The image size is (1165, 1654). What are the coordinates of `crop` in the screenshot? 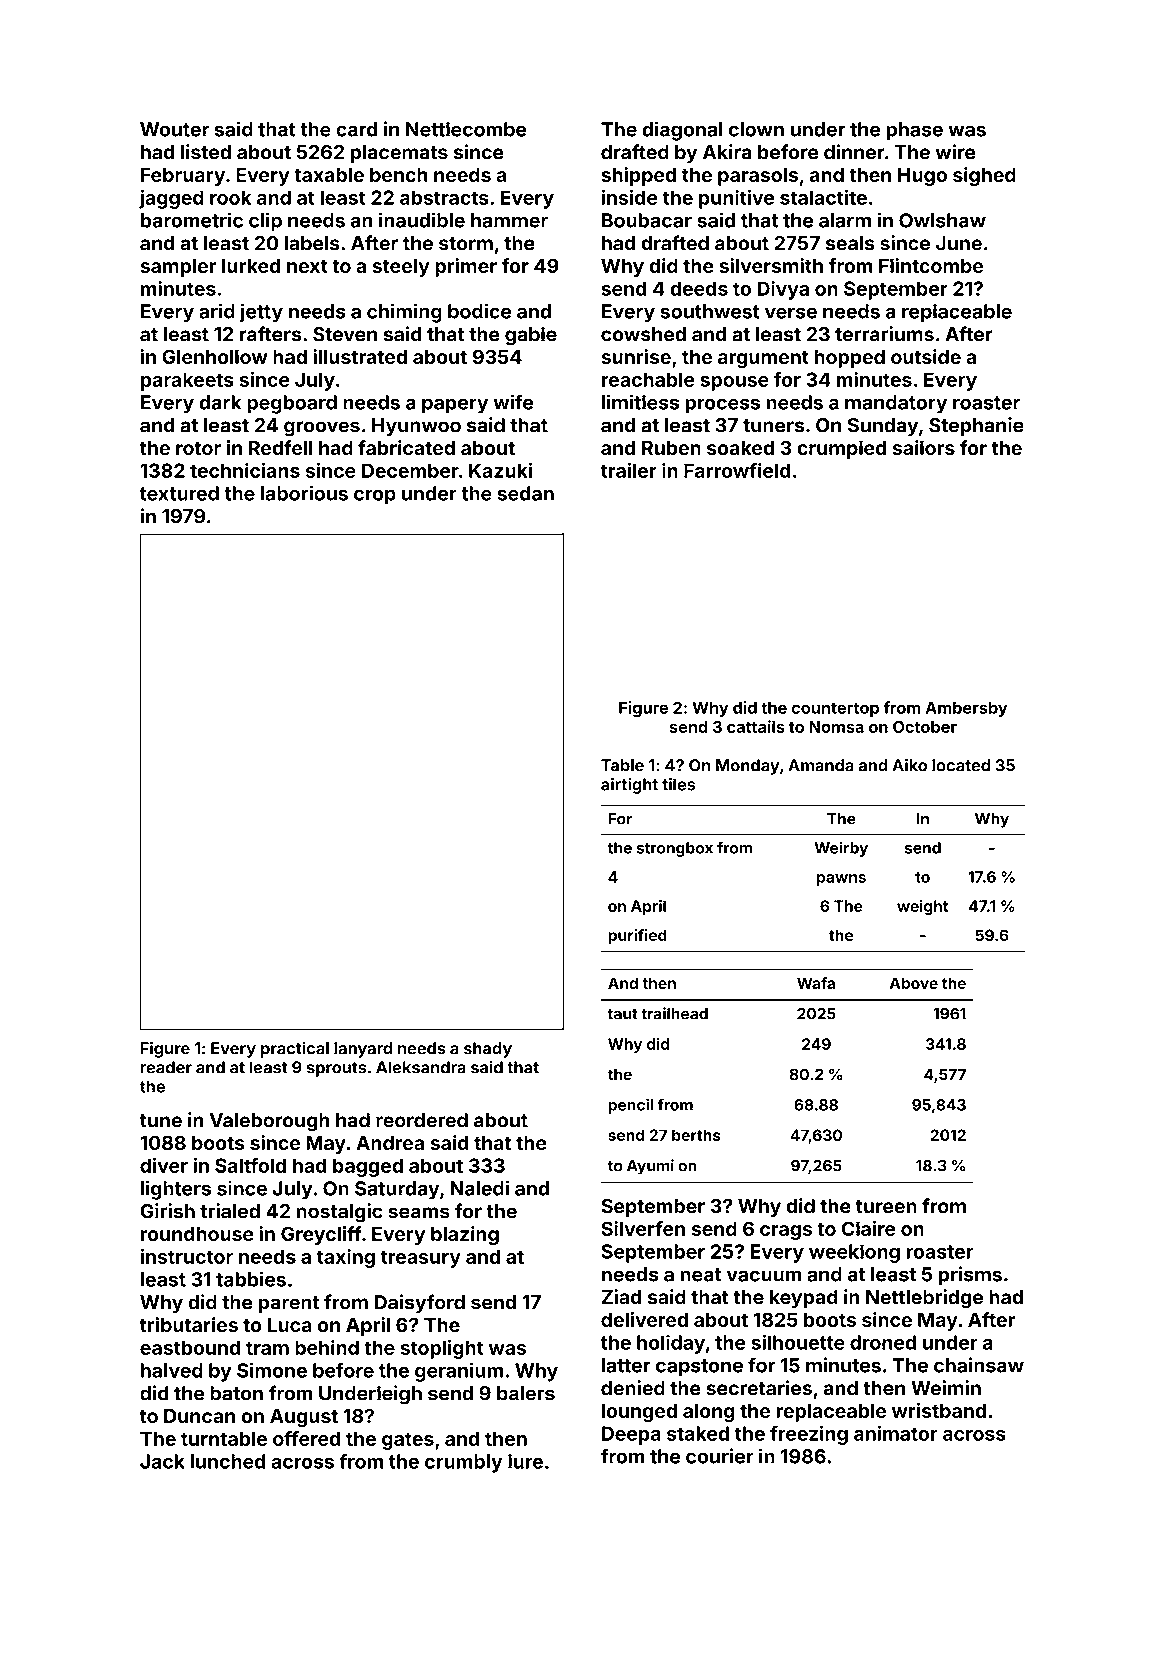 It's located at (375, 497).
